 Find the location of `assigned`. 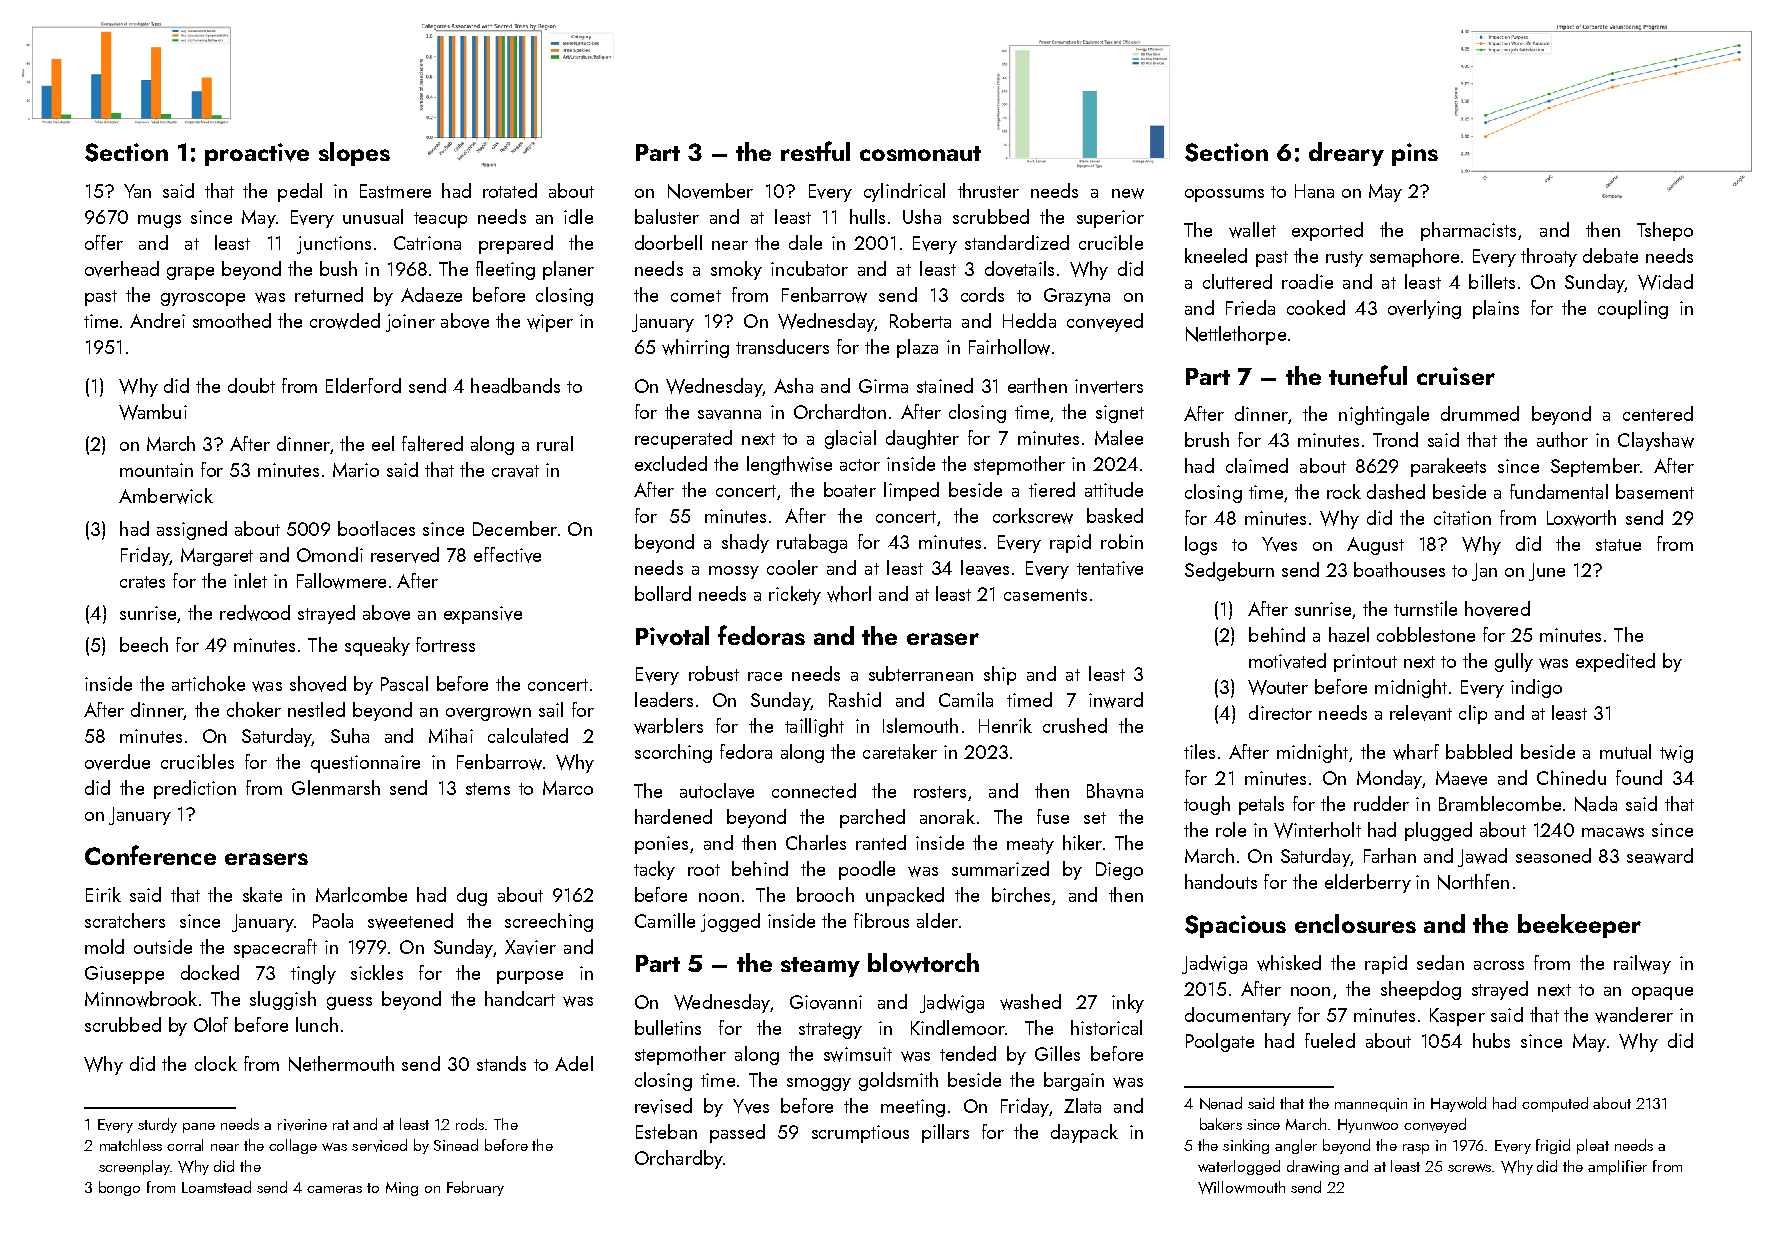

assigned is located at coordinates (192, 530).
